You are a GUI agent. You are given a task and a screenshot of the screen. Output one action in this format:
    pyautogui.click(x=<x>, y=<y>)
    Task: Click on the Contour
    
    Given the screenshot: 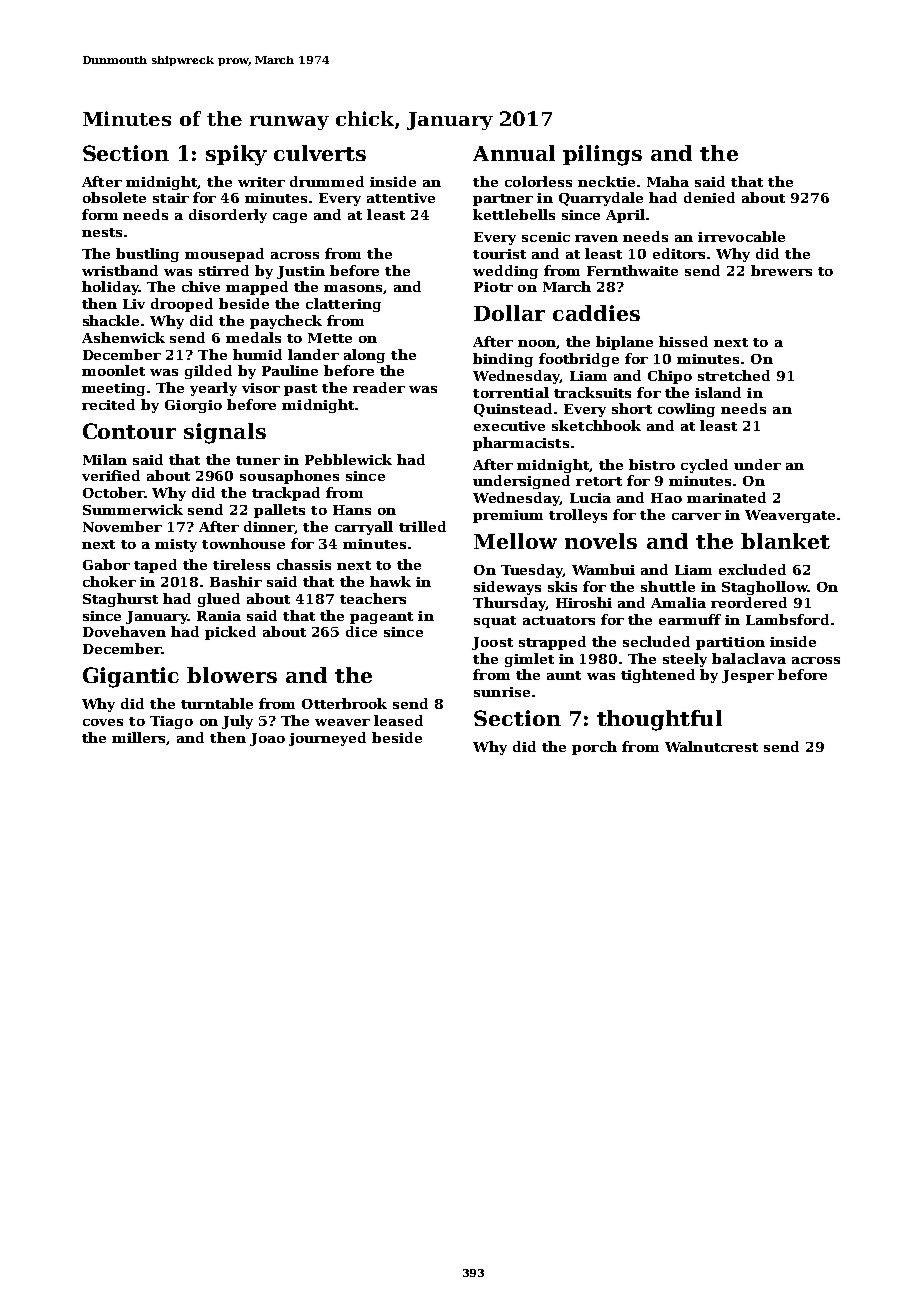 What is the action you would take?
    pyautogui.click(x=129, y=431)
